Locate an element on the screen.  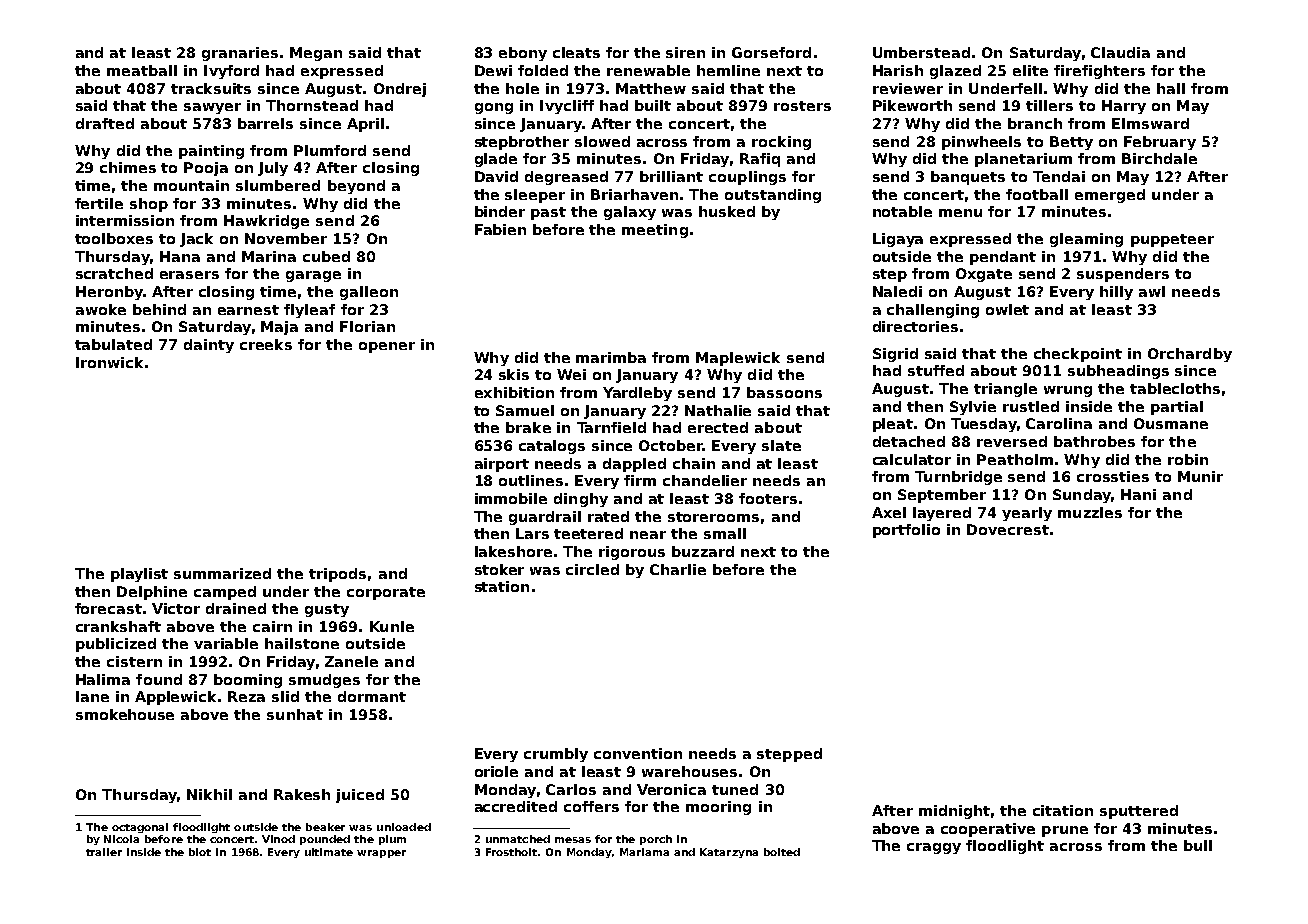
shop is located at coordinates (149, 205).
